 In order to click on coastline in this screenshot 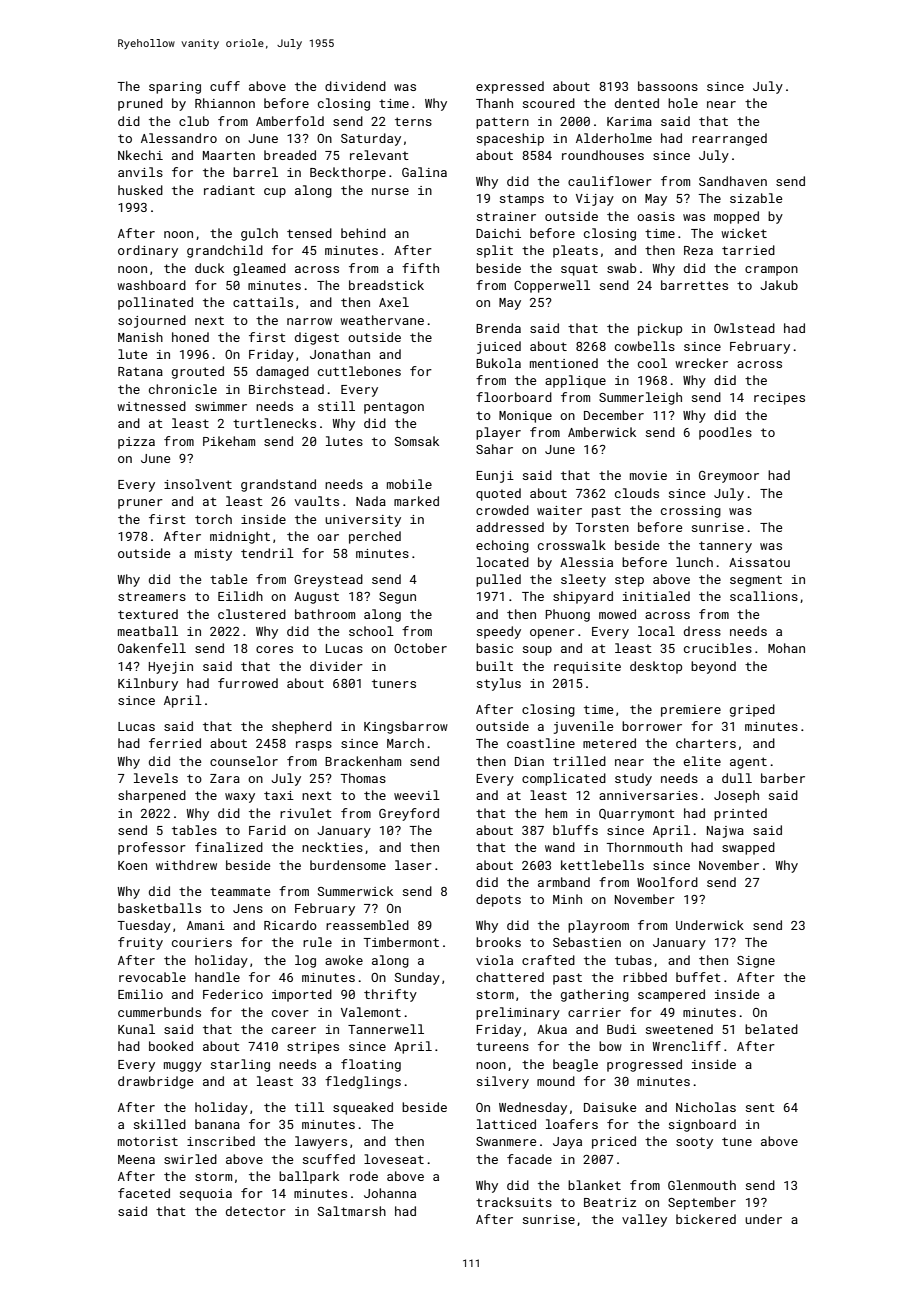, I will do `click(541, 743)`.
